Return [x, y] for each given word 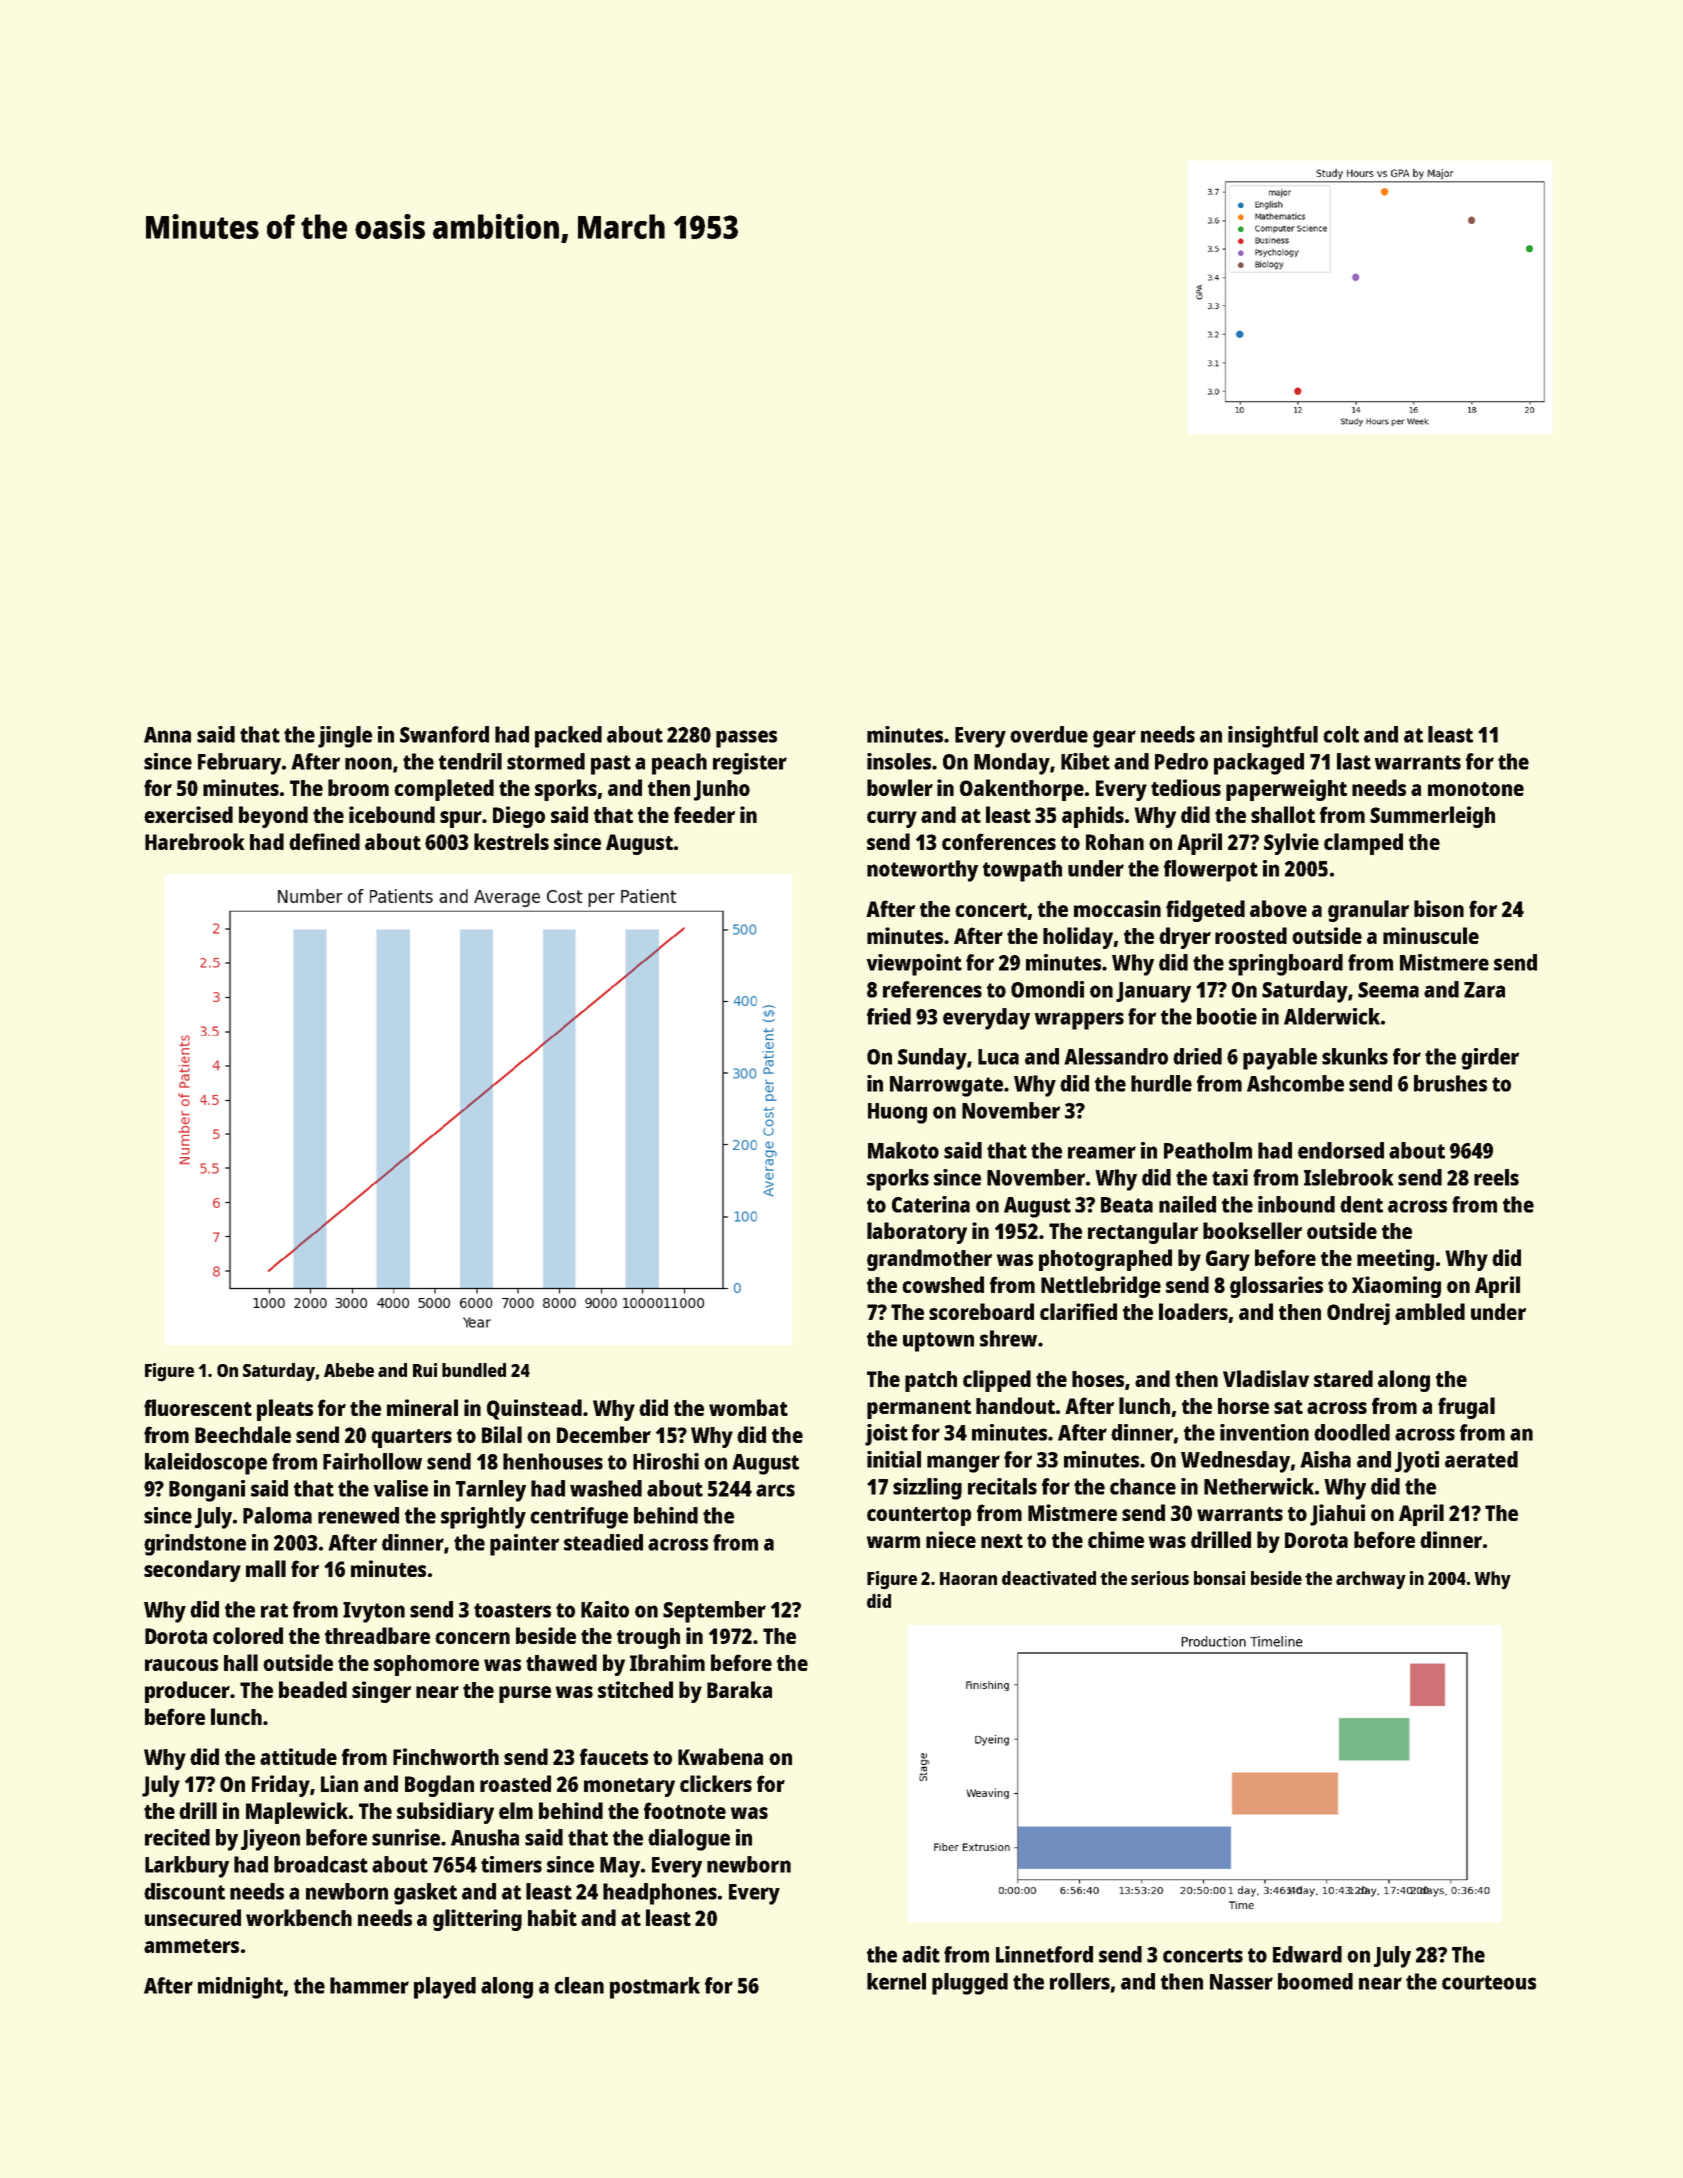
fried [889, 1016]
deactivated [1049, 1578]
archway [1371, 1580]
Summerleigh [1432, 817]
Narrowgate [946, 1086]
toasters [512, 1610]
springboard [1286, 965]
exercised [188, 814]
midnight [240, 1988]
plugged [970, 1984]
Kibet [1085, 761]
